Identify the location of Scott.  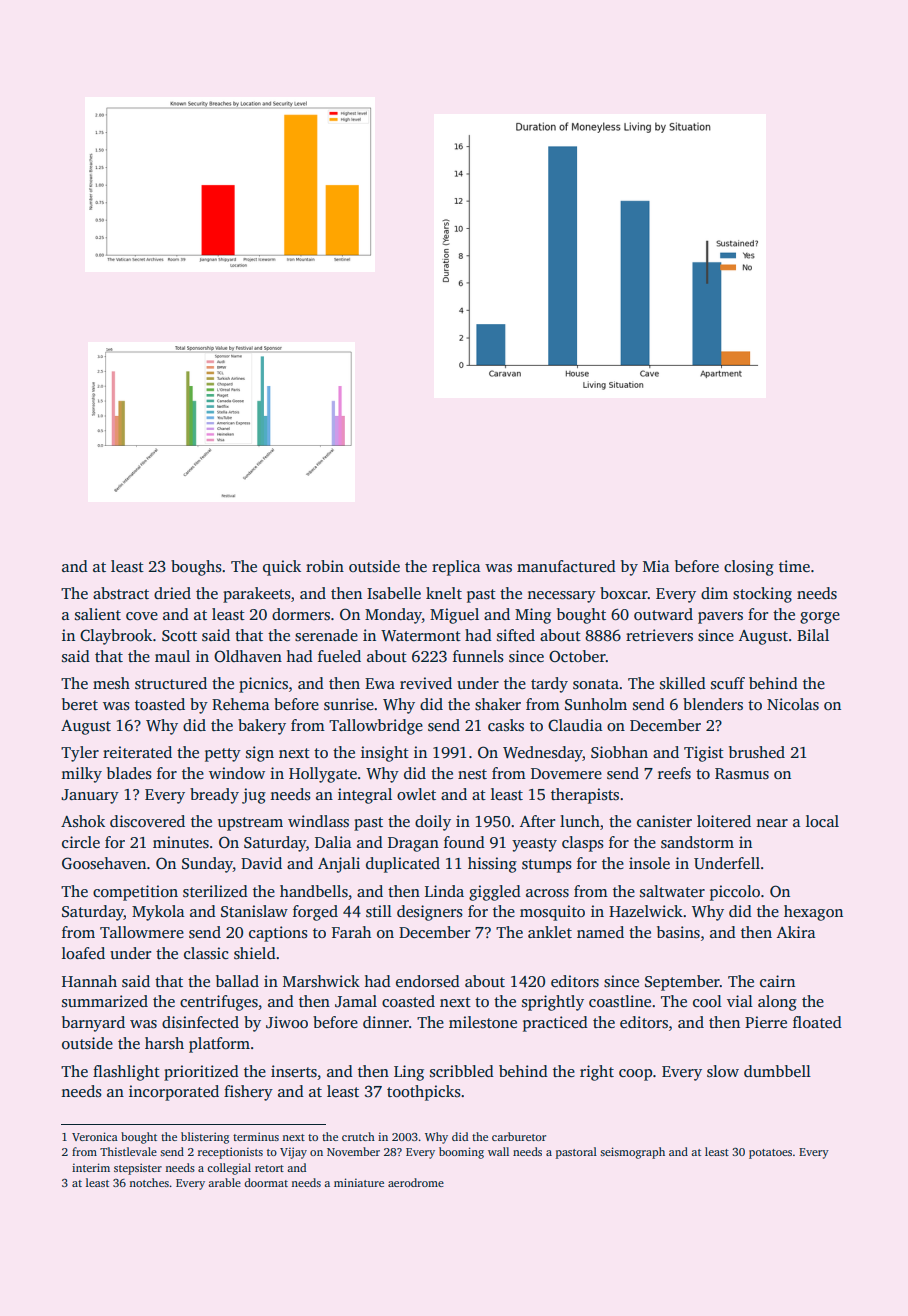
(179, 636).
